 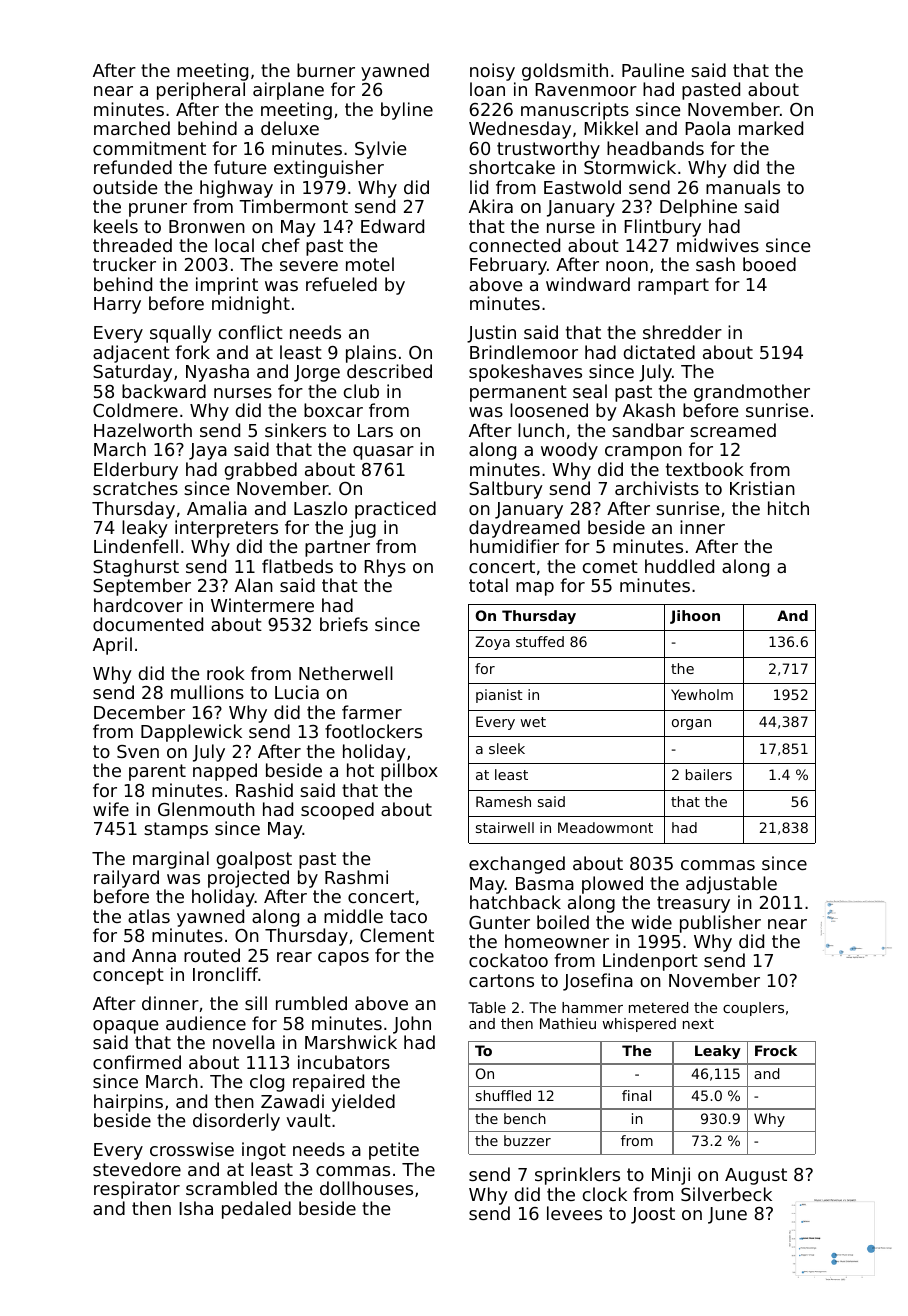 I want to click on marked, so click(x=771, y=128).
